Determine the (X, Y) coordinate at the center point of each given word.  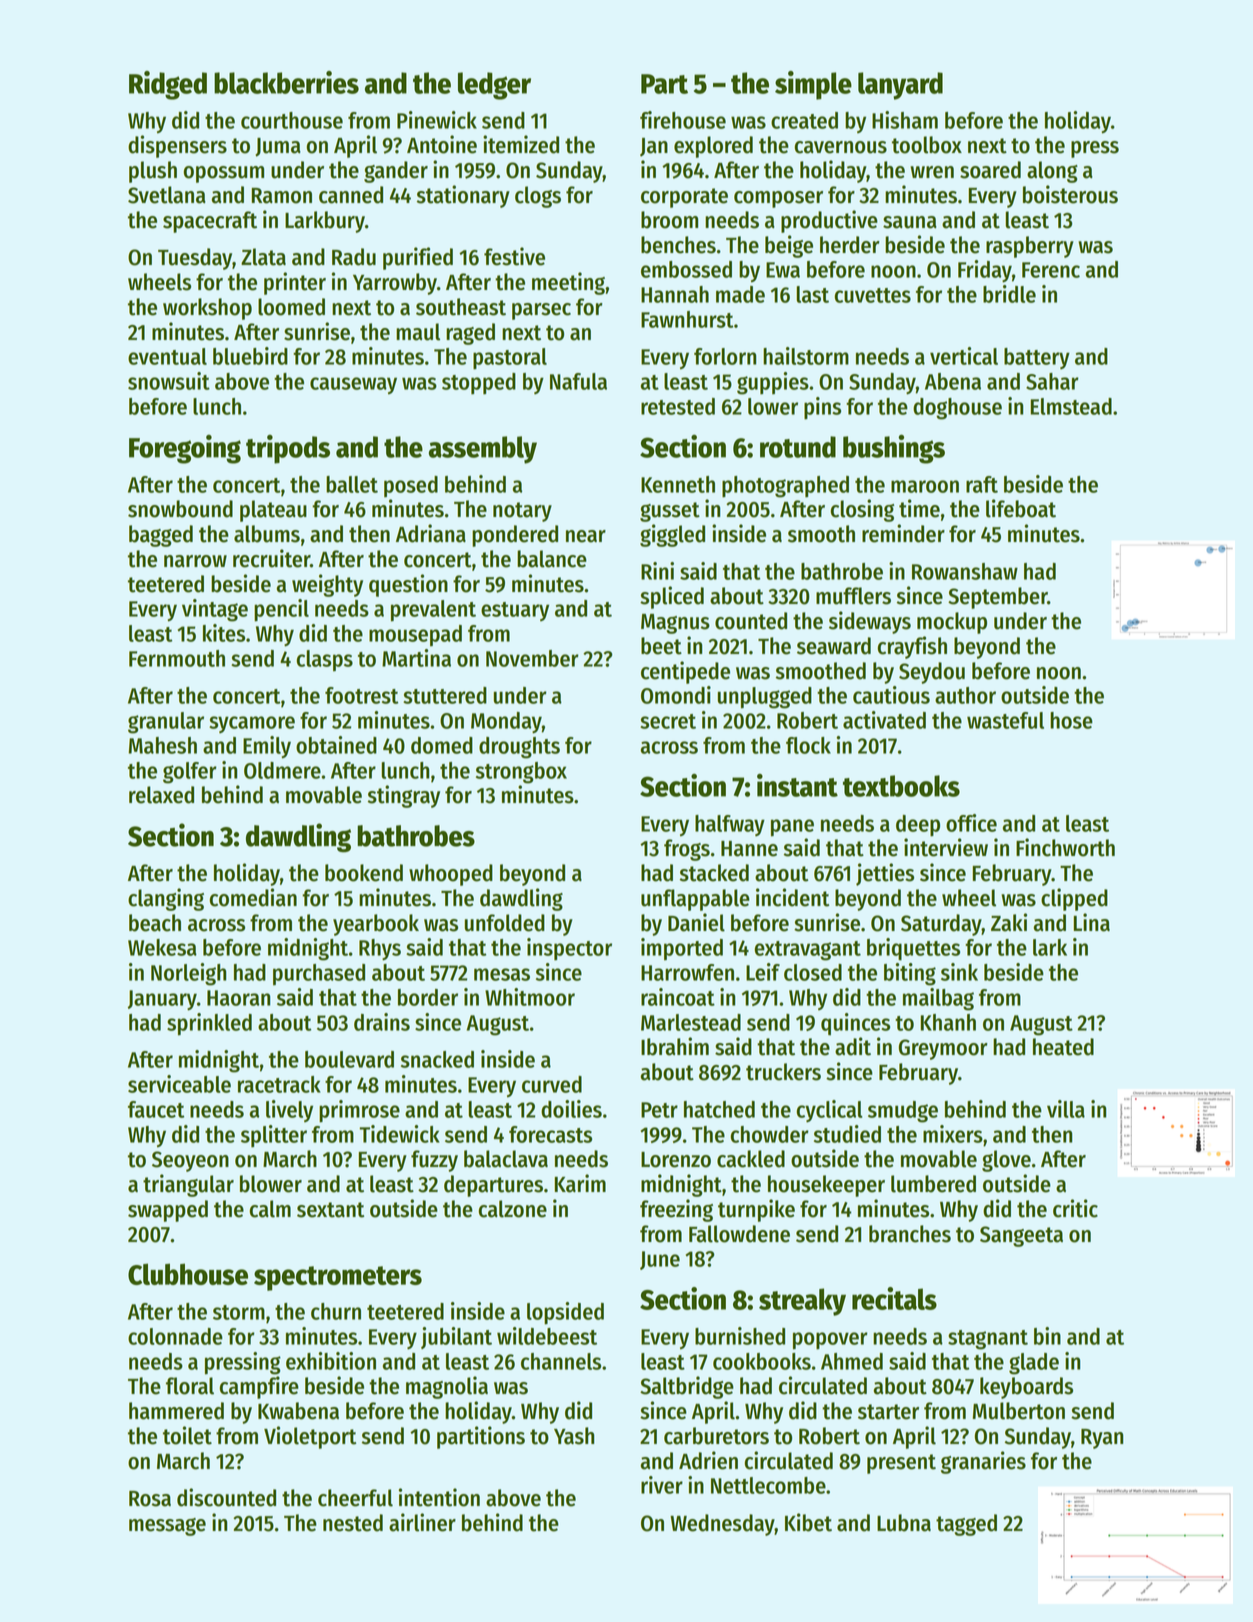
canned (351, 195)
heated (1063, 1047)
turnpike (756, 1210)
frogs (687, 850)
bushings (894, 449)
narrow (195, 561)
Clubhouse (188, 1274)
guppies (773, 383)
